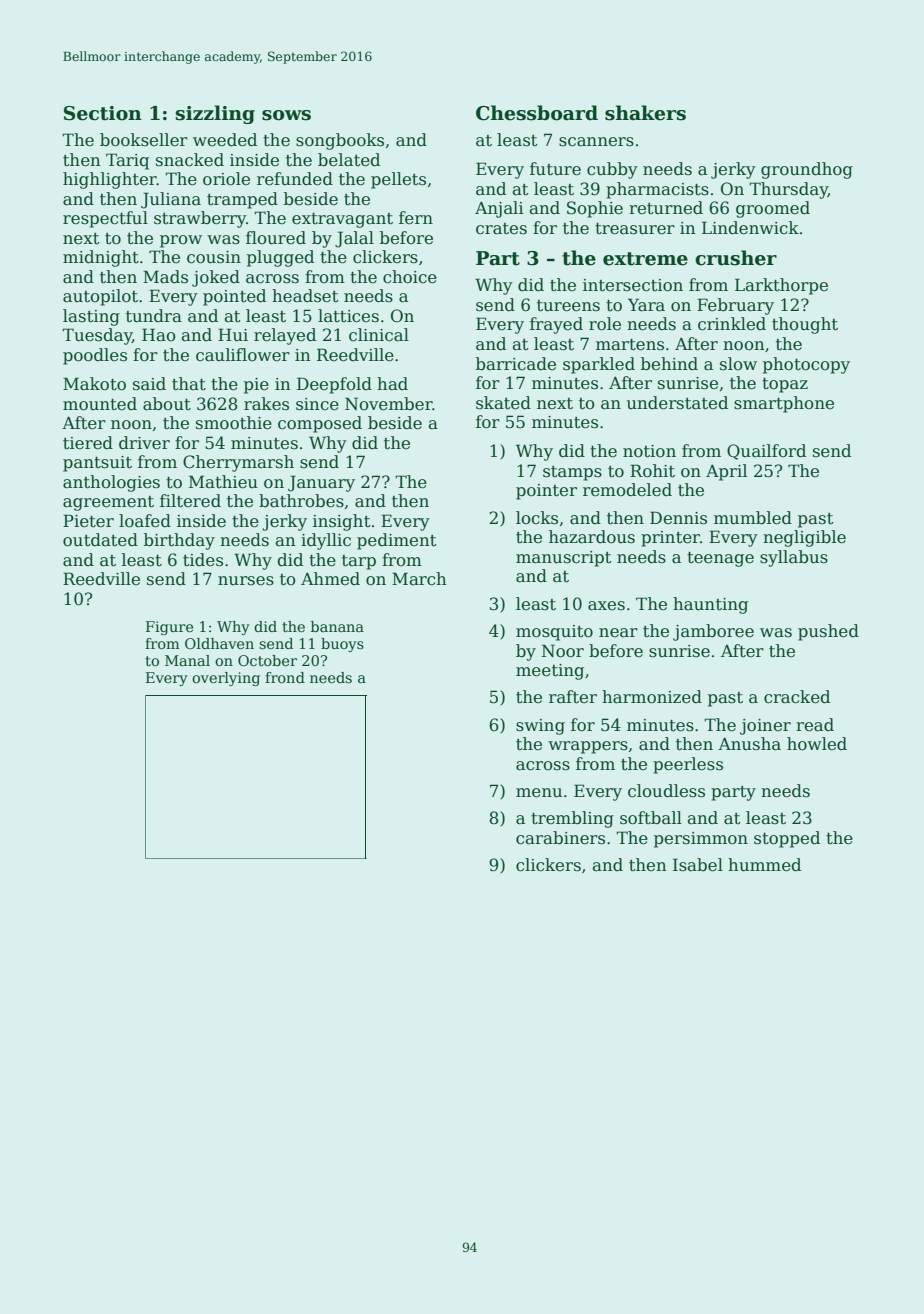 The image size is (924, 1314). Describe the element at coordinates (677, 403) in the document. I see `understated` at that location.
